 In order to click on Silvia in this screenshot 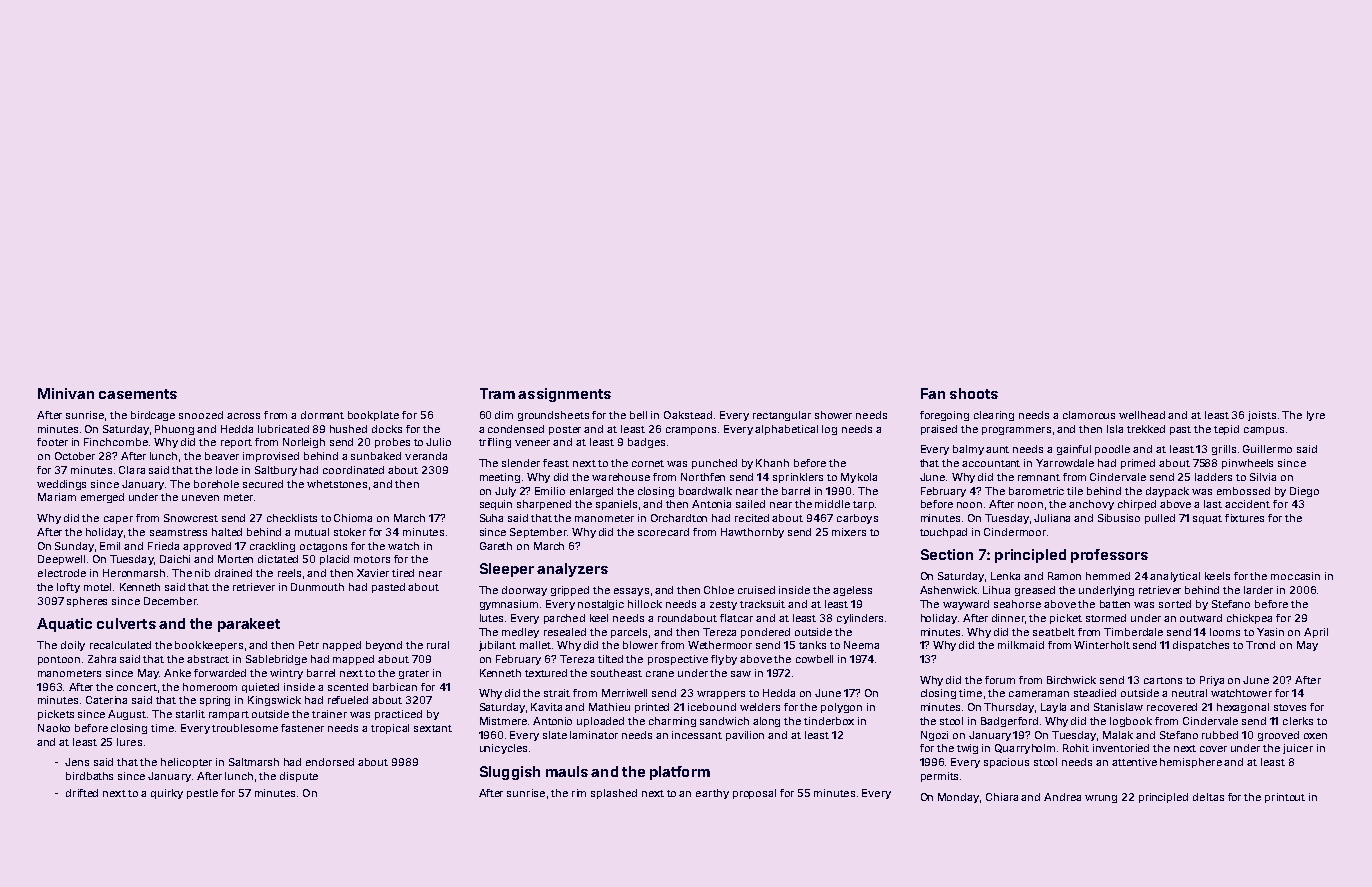, I will do `click(1263, 477)`.
